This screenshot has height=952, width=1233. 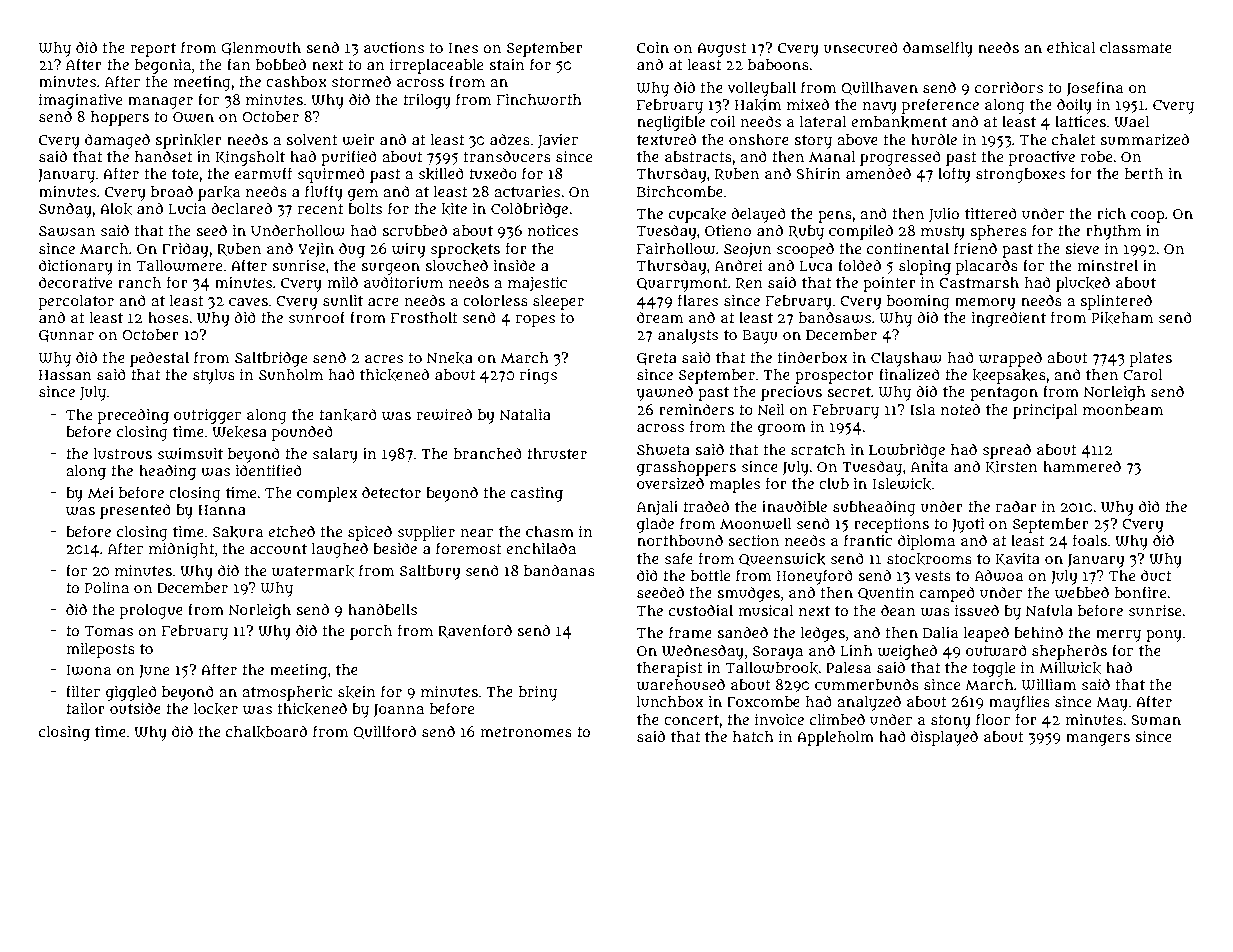 I want to click on chalkboard, so click(x=266, y=731).
